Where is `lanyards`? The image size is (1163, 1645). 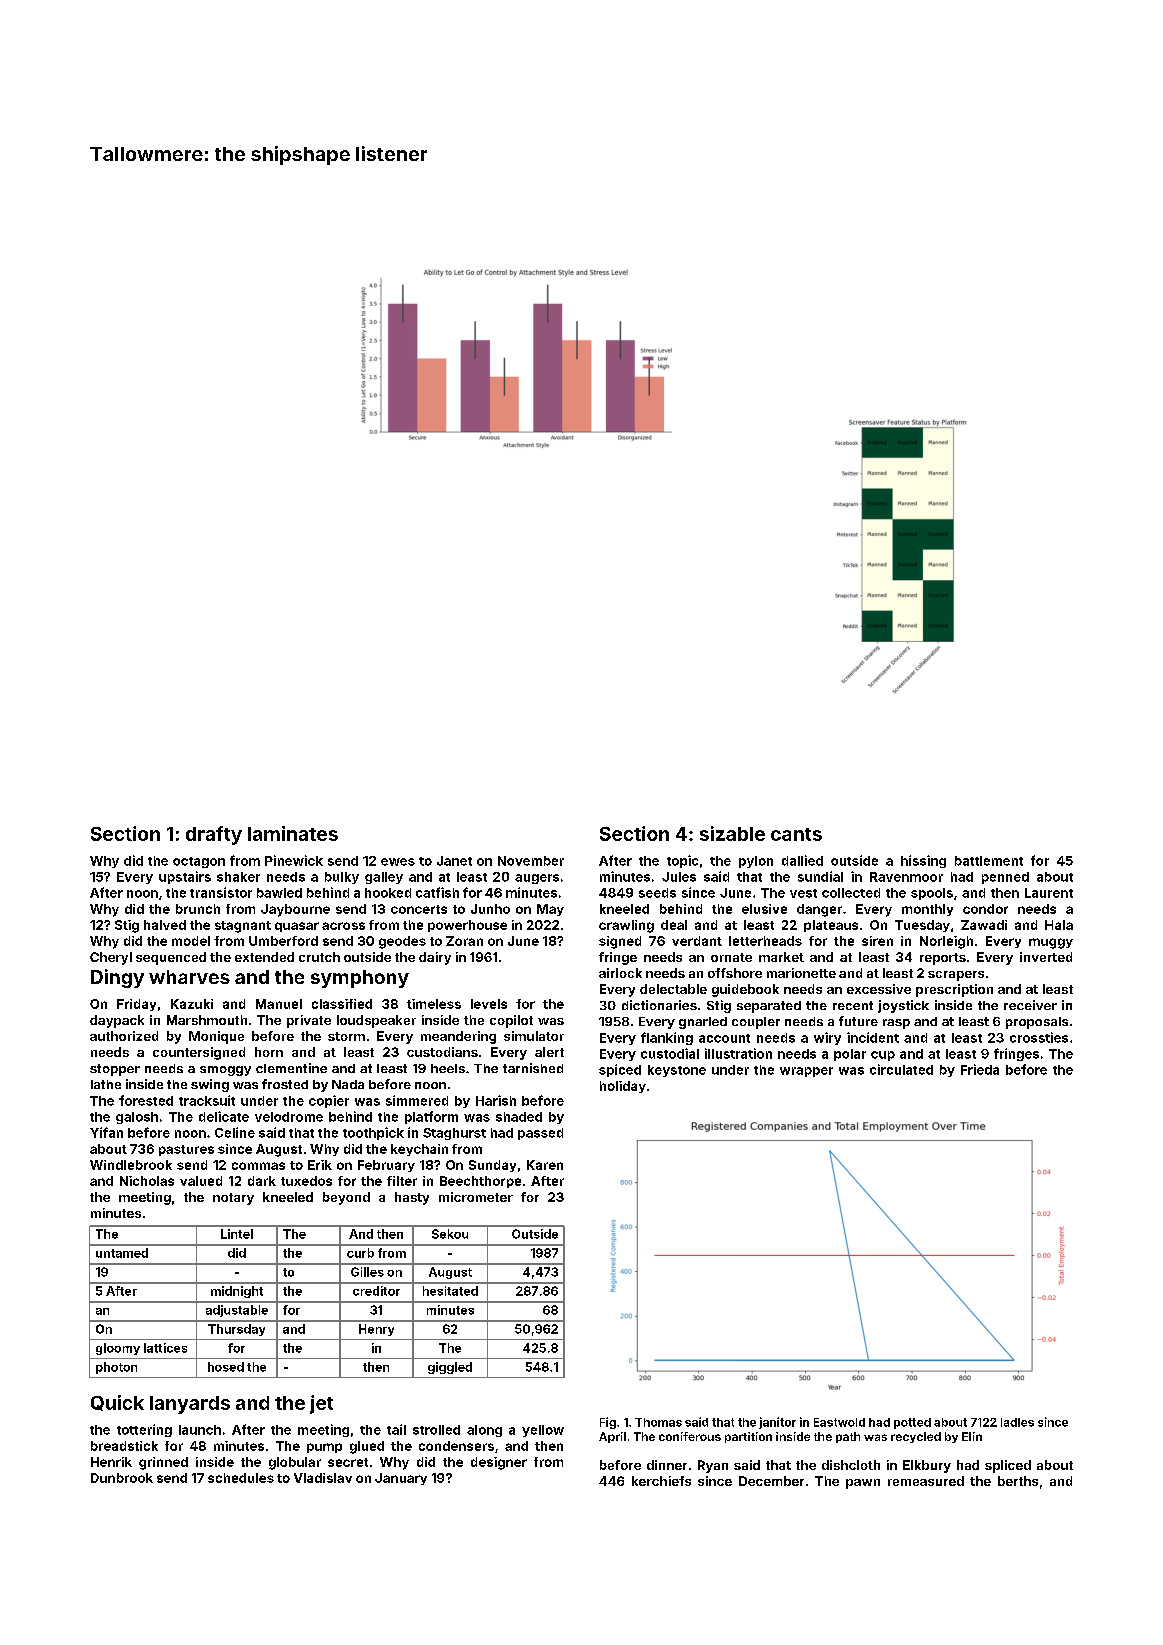 lanyards is located at coordinates (190, 1405).
